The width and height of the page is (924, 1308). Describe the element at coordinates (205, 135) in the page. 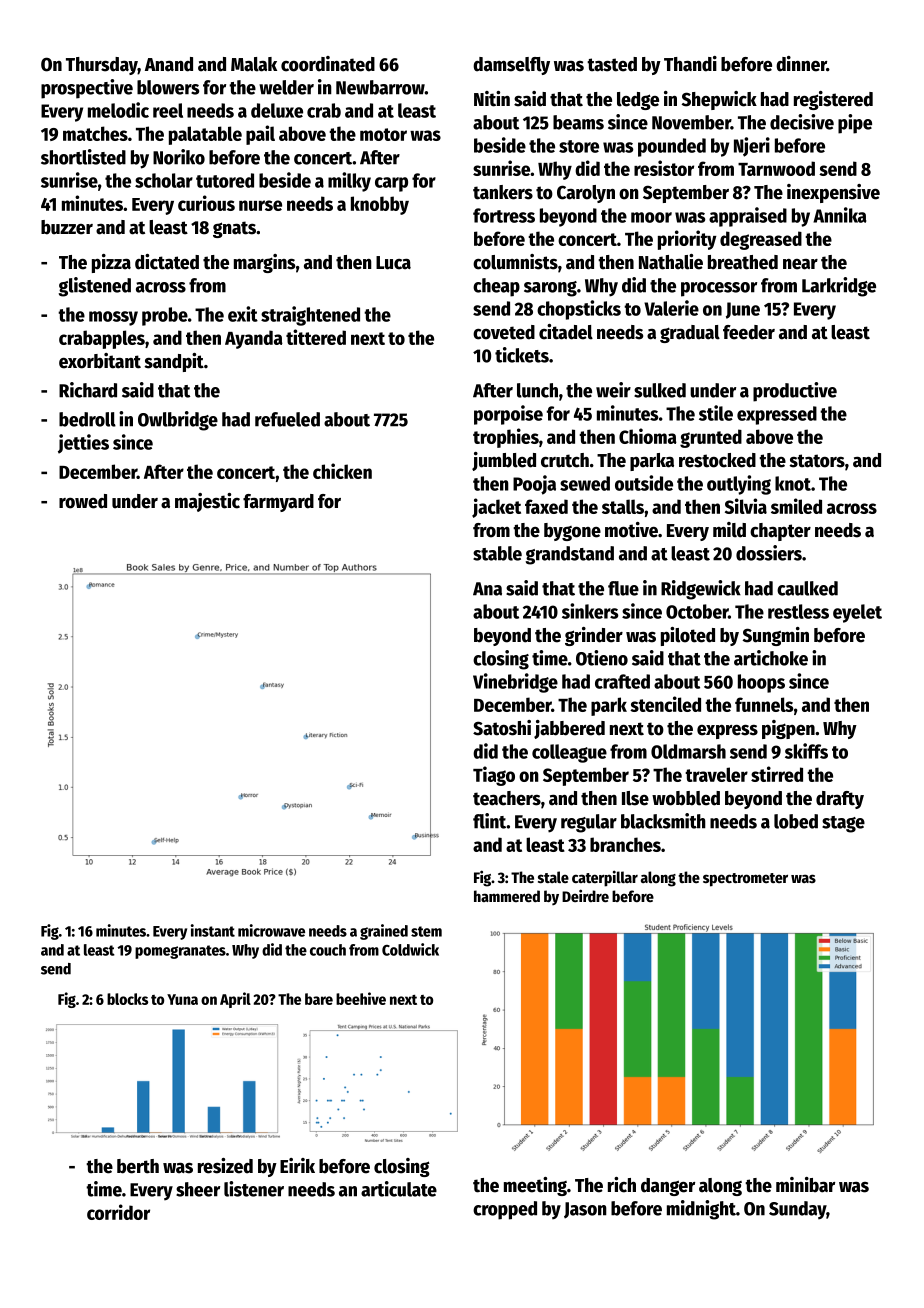

I see `palatable` at that location.
